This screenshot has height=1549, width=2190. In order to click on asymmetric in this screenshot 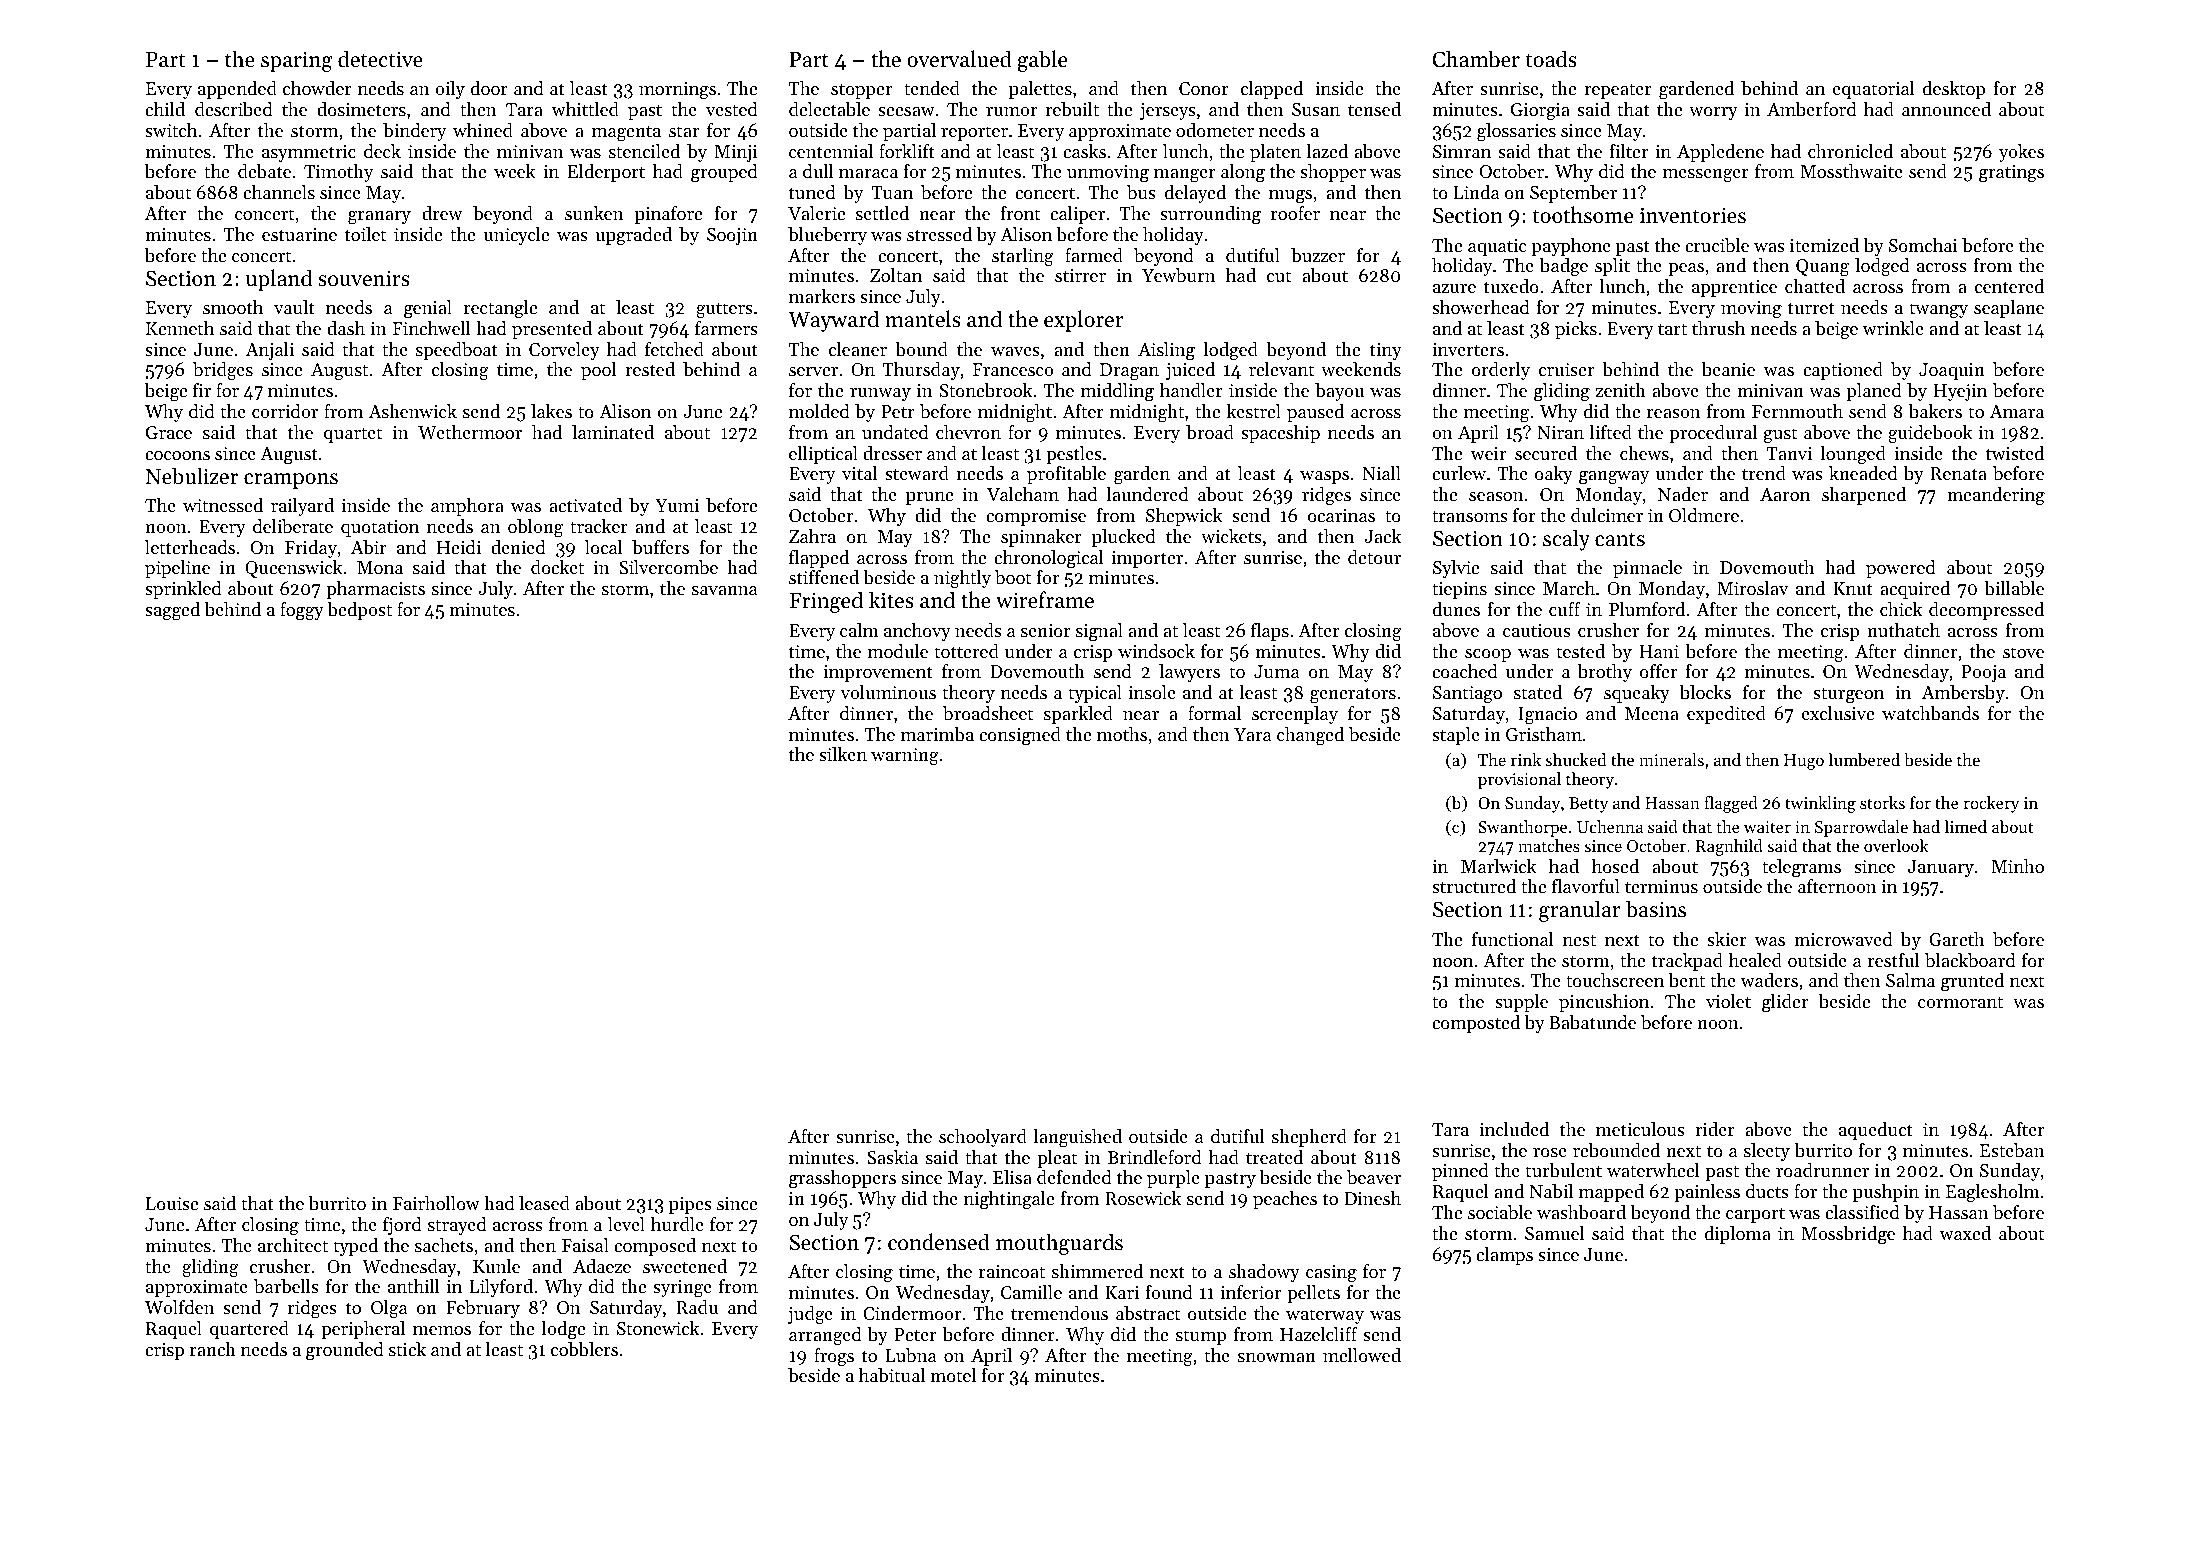, I will do `click(309, 153)`.
